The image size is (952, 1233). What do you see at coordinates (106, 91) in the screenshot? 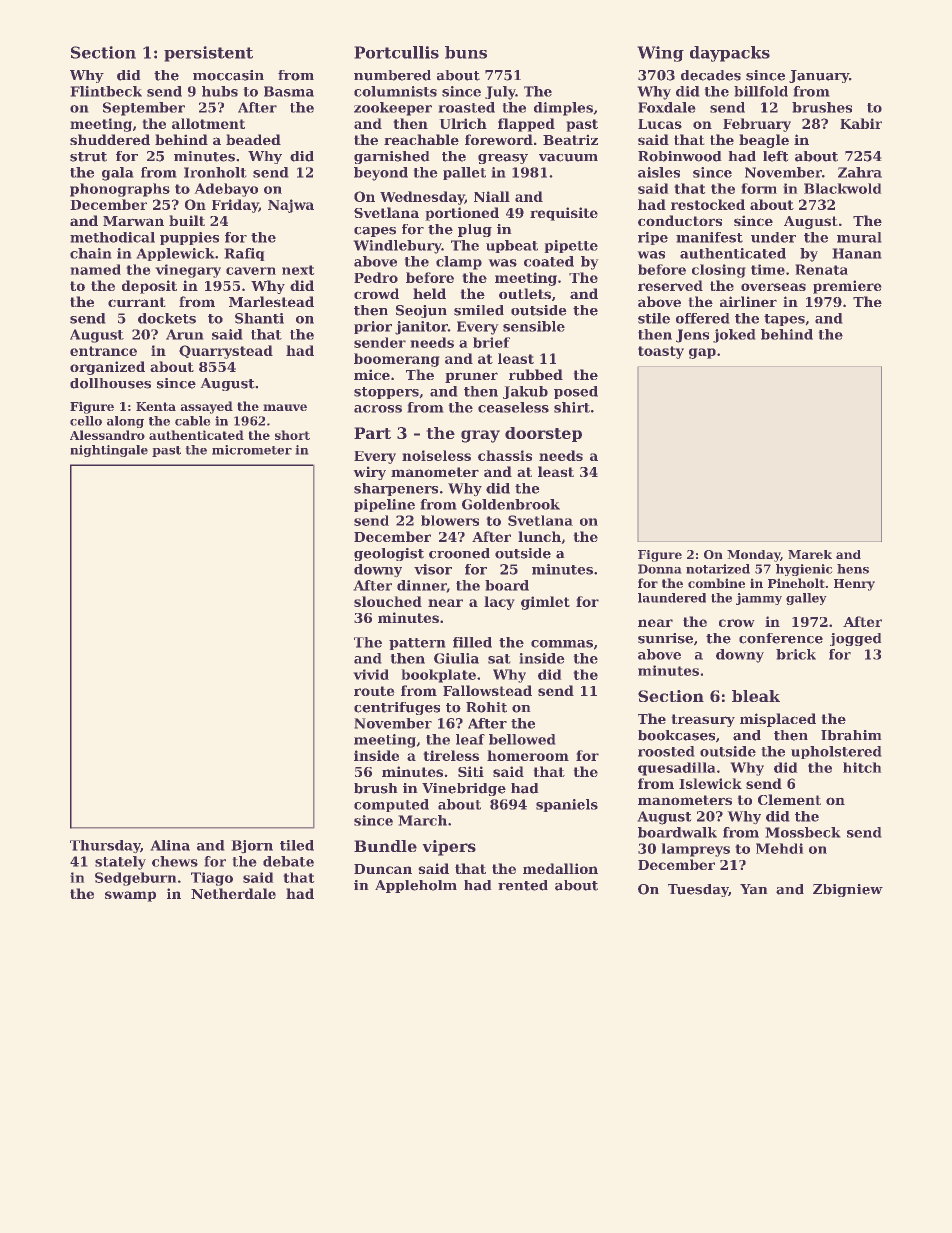
I see `Flintbeck` at bounding box center [106, 91].
